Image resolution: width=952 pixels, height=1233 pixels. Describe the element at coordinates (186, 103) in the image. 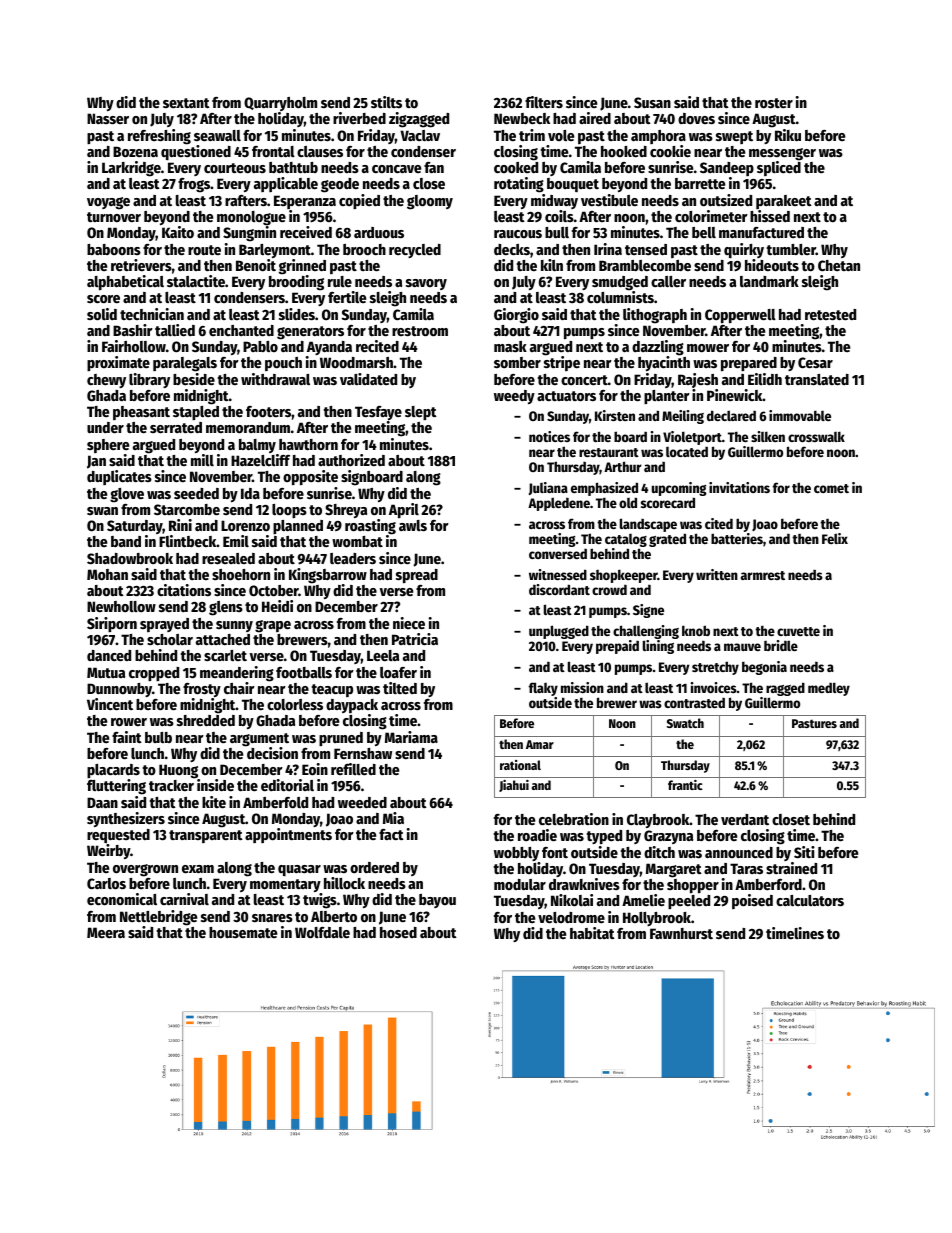

I see `sextant` at that location.
